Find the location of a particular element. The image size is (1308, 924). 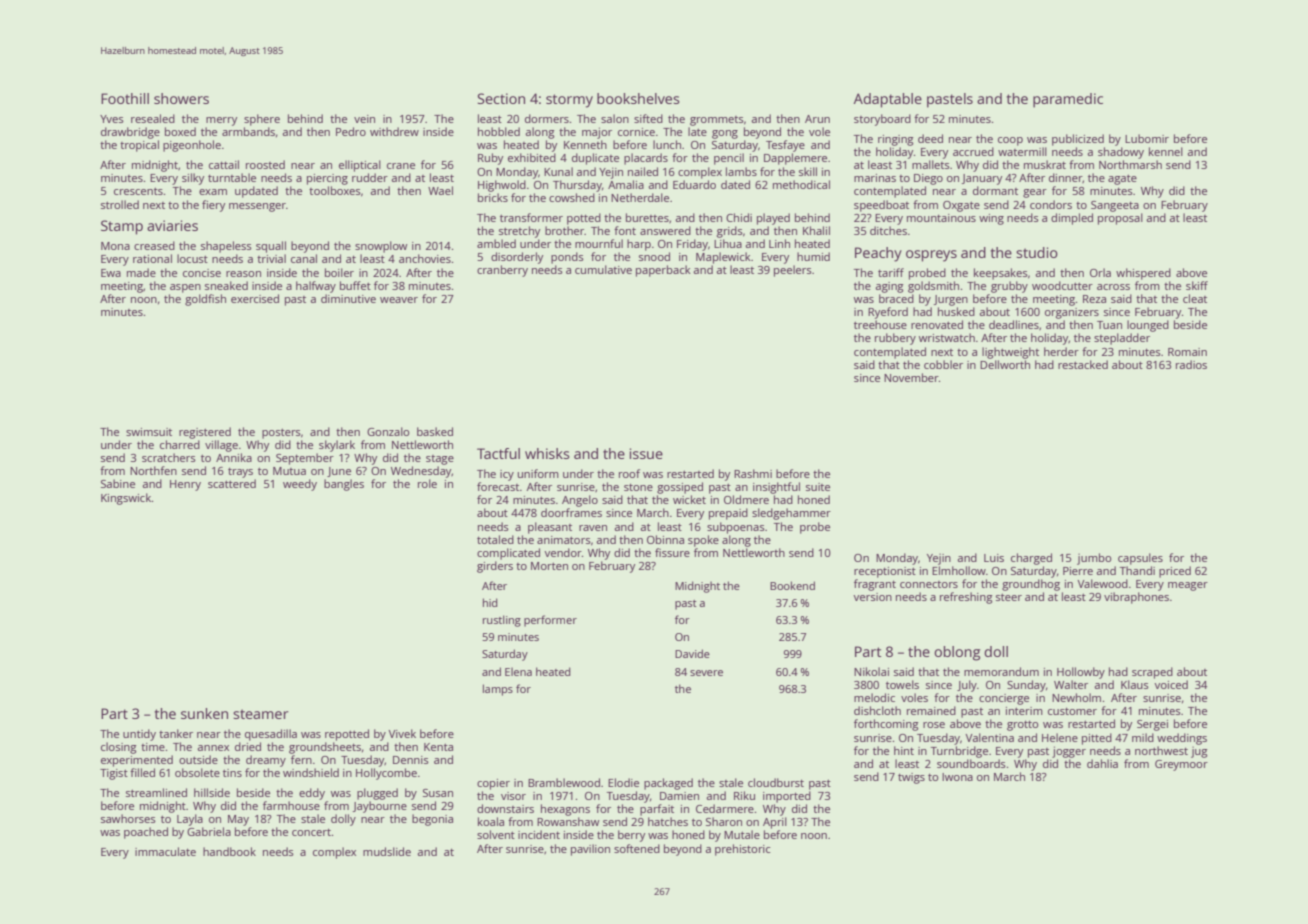

steer is located at coordinates (1009, 597).
